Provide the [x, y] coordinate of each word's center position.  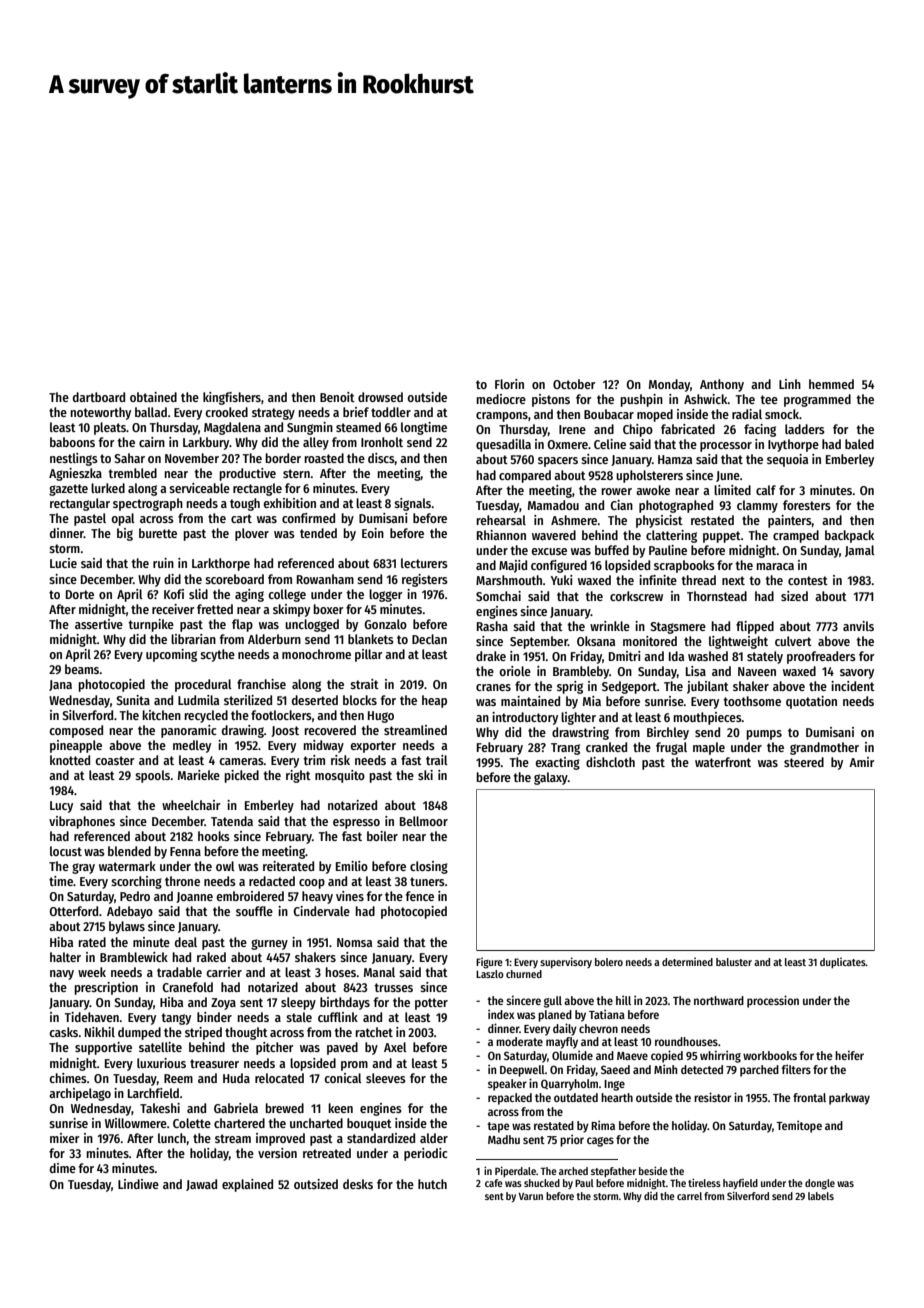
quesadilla [503, 445]
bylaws [127, 927]
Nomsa [354, 942]
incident [853, 686]
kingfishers [232, 398]
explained [247, 1185]
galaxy [551, 778]
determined [687, 961]
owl [225, 866]
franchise [261, 684]
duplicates [843, 962]
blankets [371, 639]
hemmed [831, 384]
